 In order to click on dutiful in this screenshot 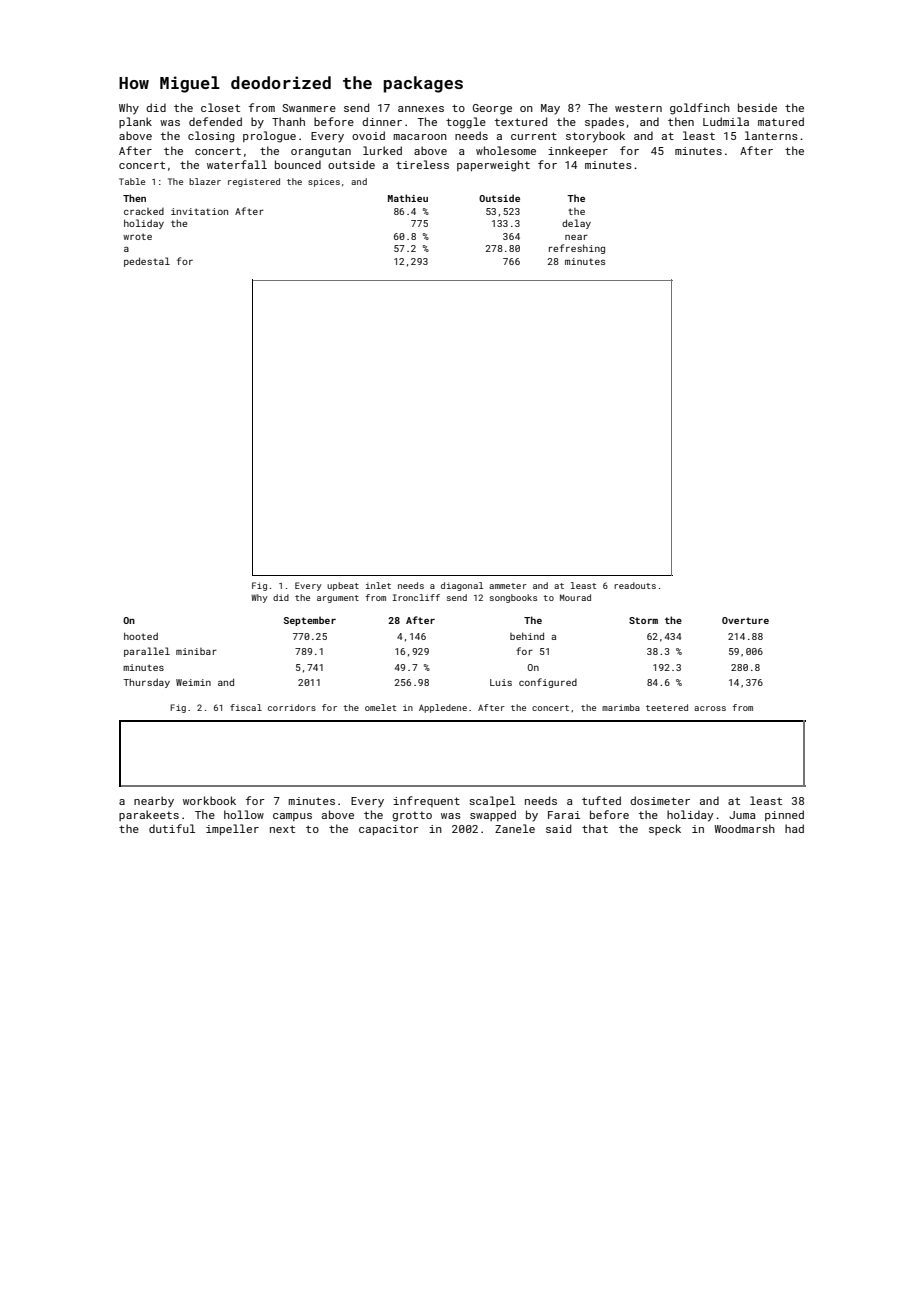, I will do `click(172, 828)`.
